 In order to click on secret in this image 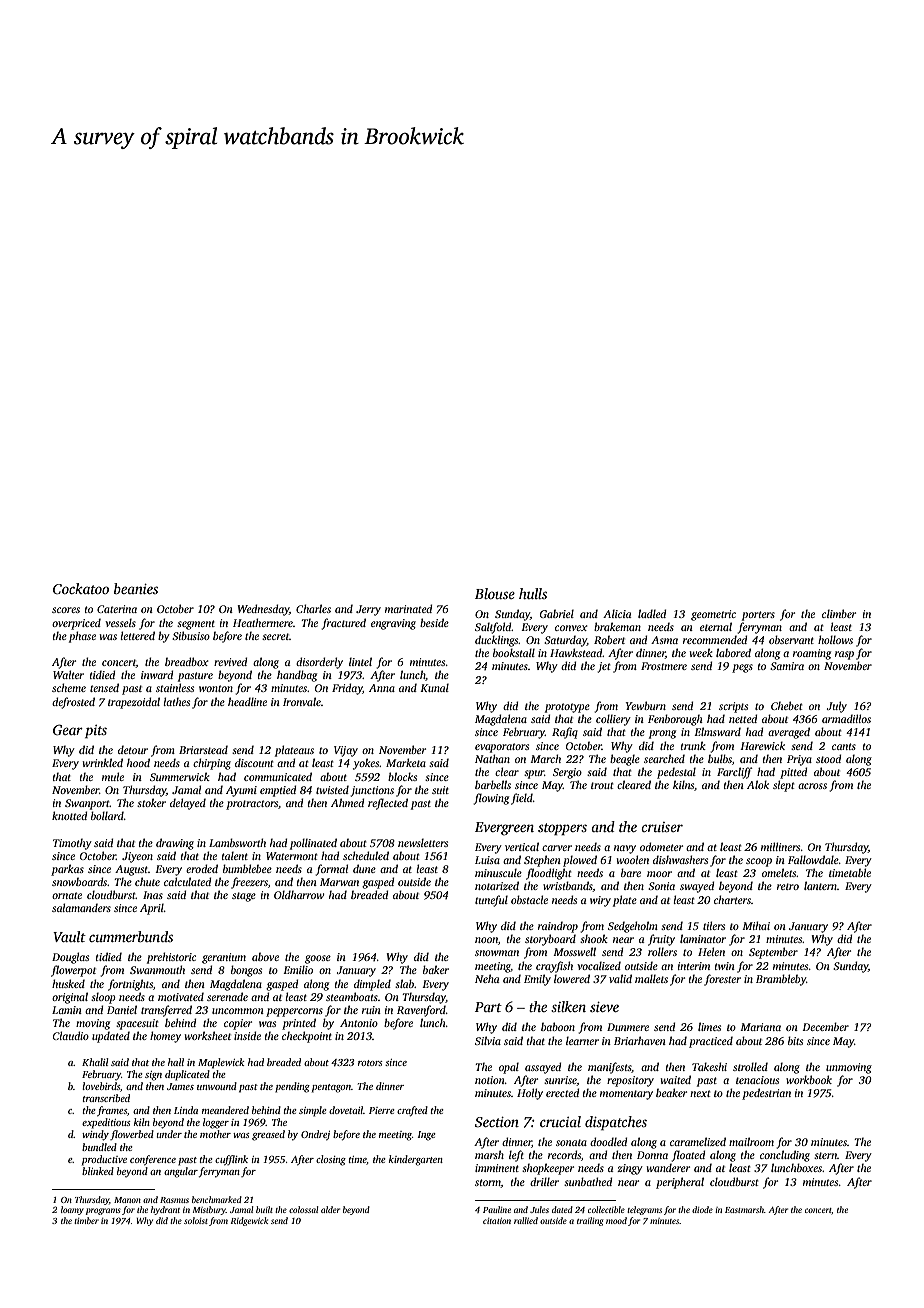, I will do `click(275, 636)`.
